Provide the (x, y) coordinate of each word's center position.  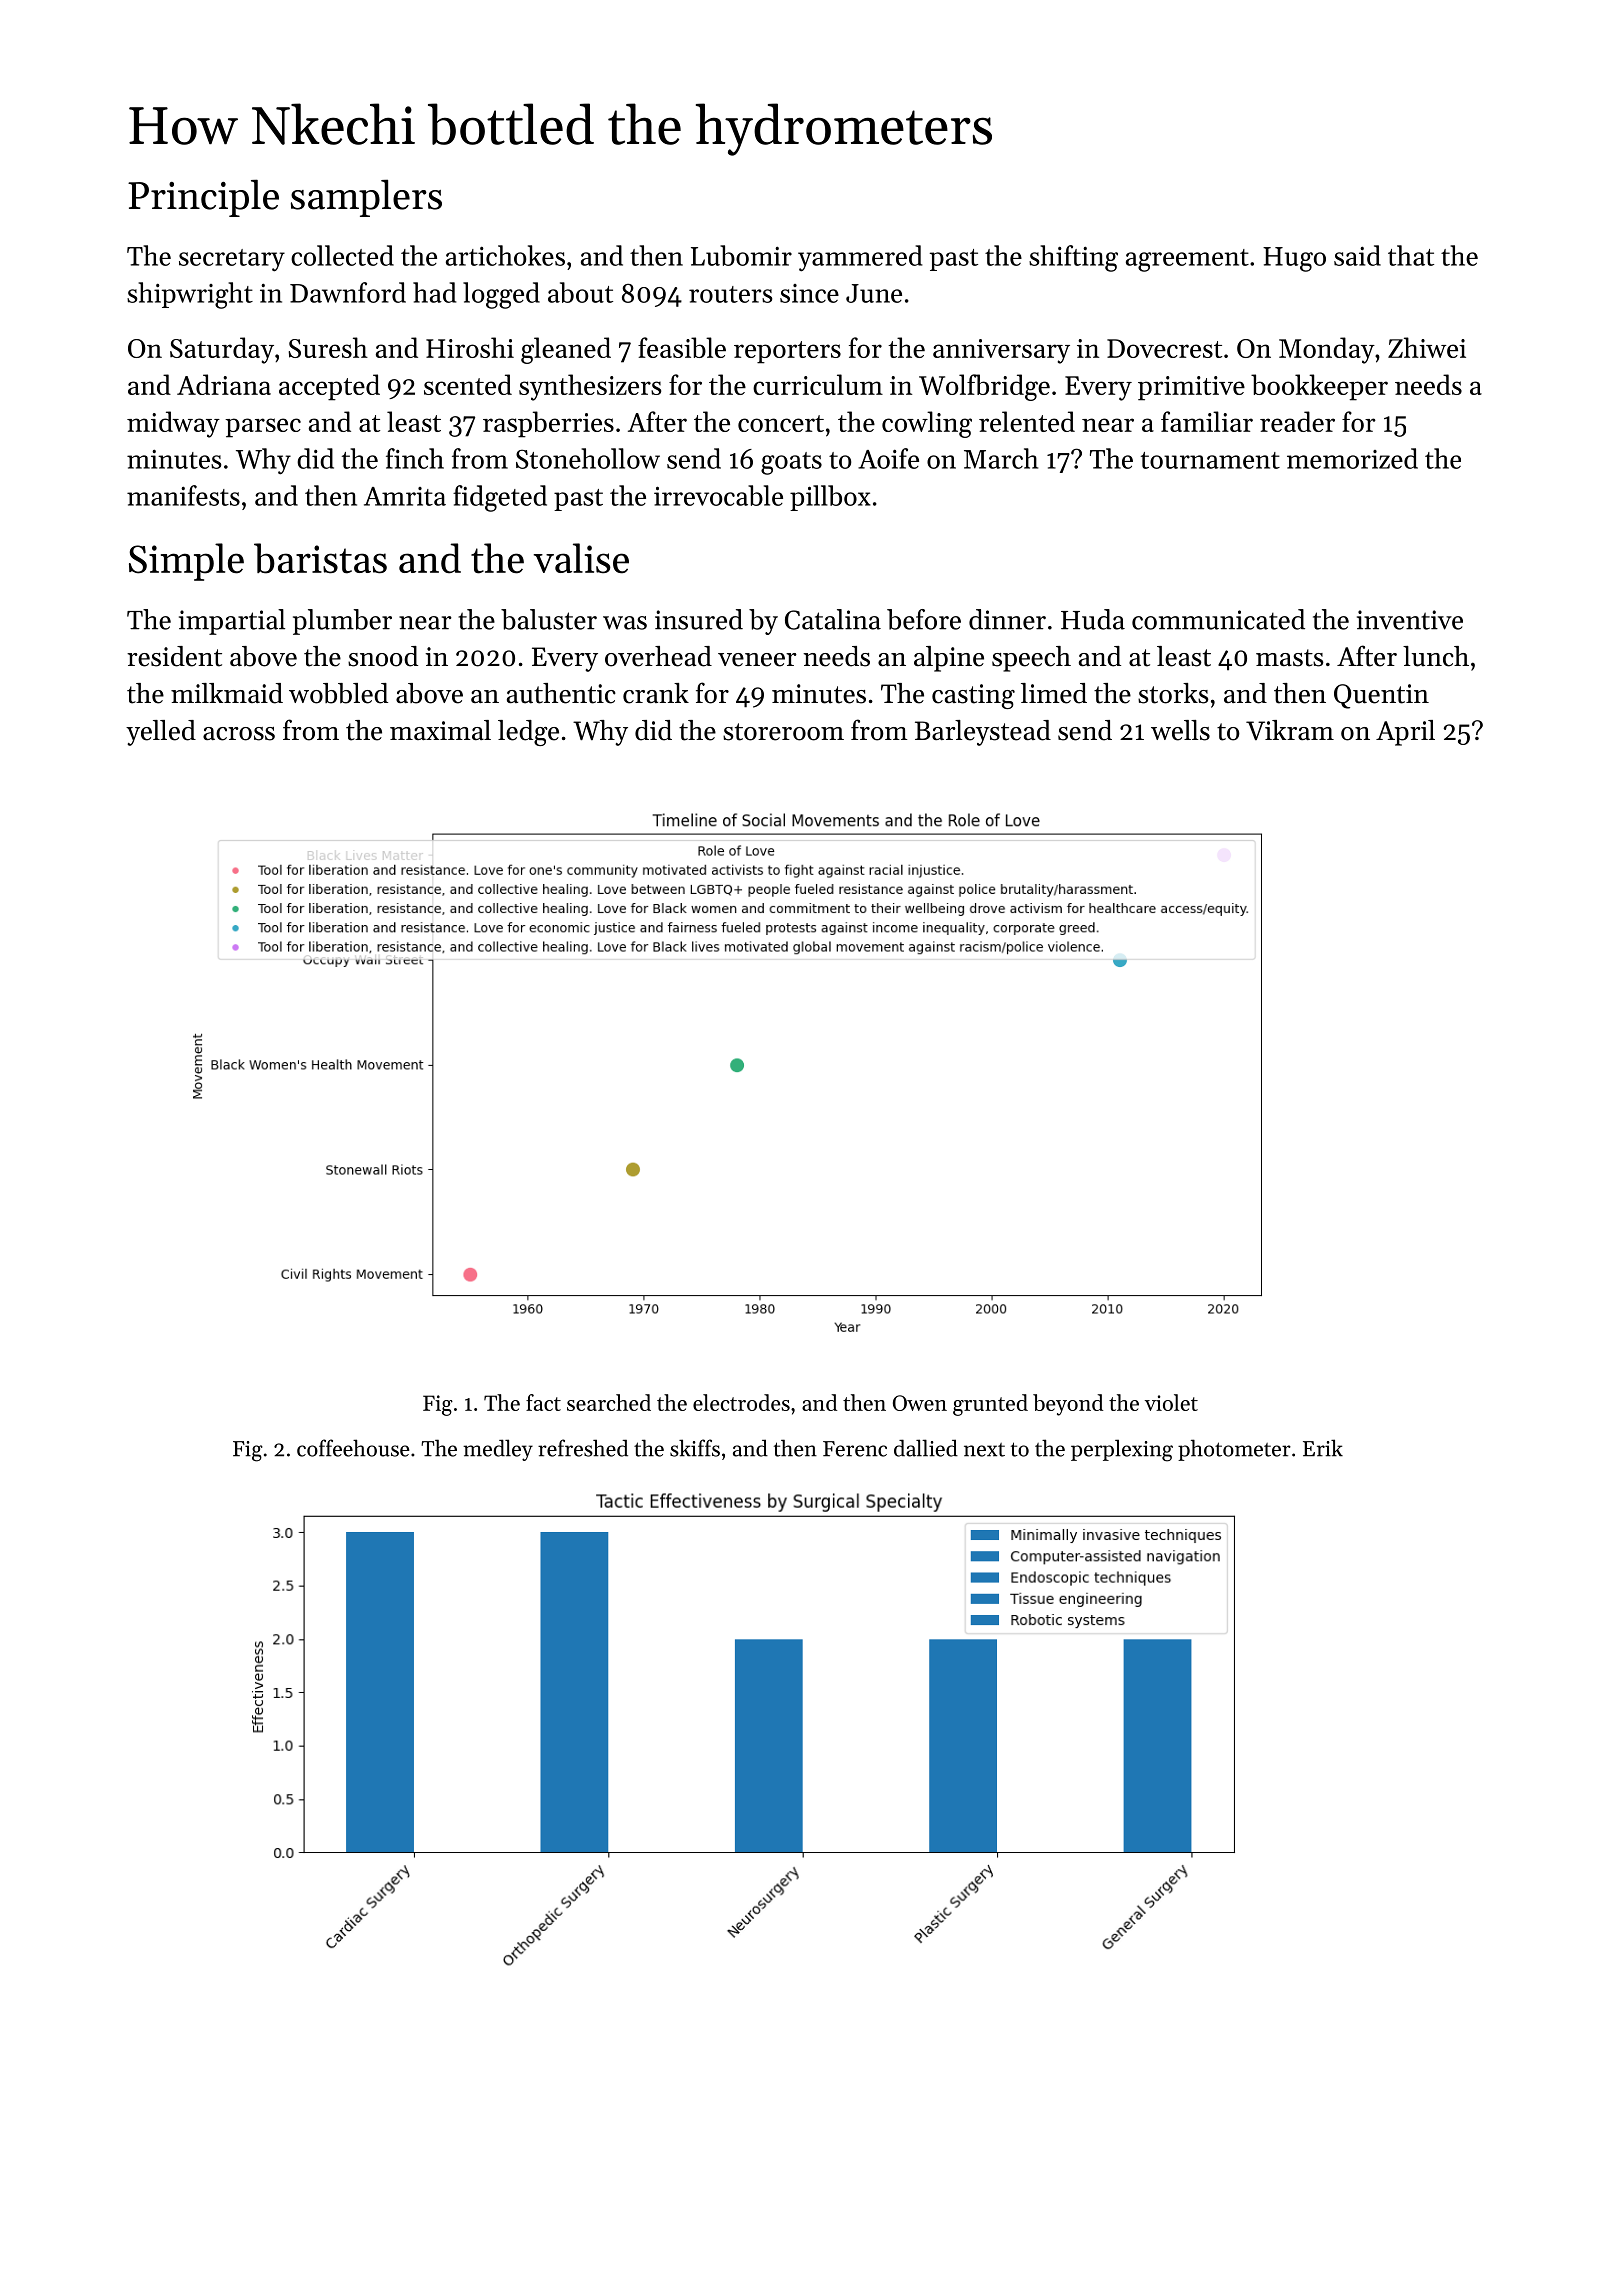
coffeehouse (353, 1448)
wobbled (338, 693)
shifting (1073, 258)
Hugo (1294, 259)
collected (342, 255)
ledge (528, 733)
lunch (1436, 656)
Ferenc (855, 1449)
